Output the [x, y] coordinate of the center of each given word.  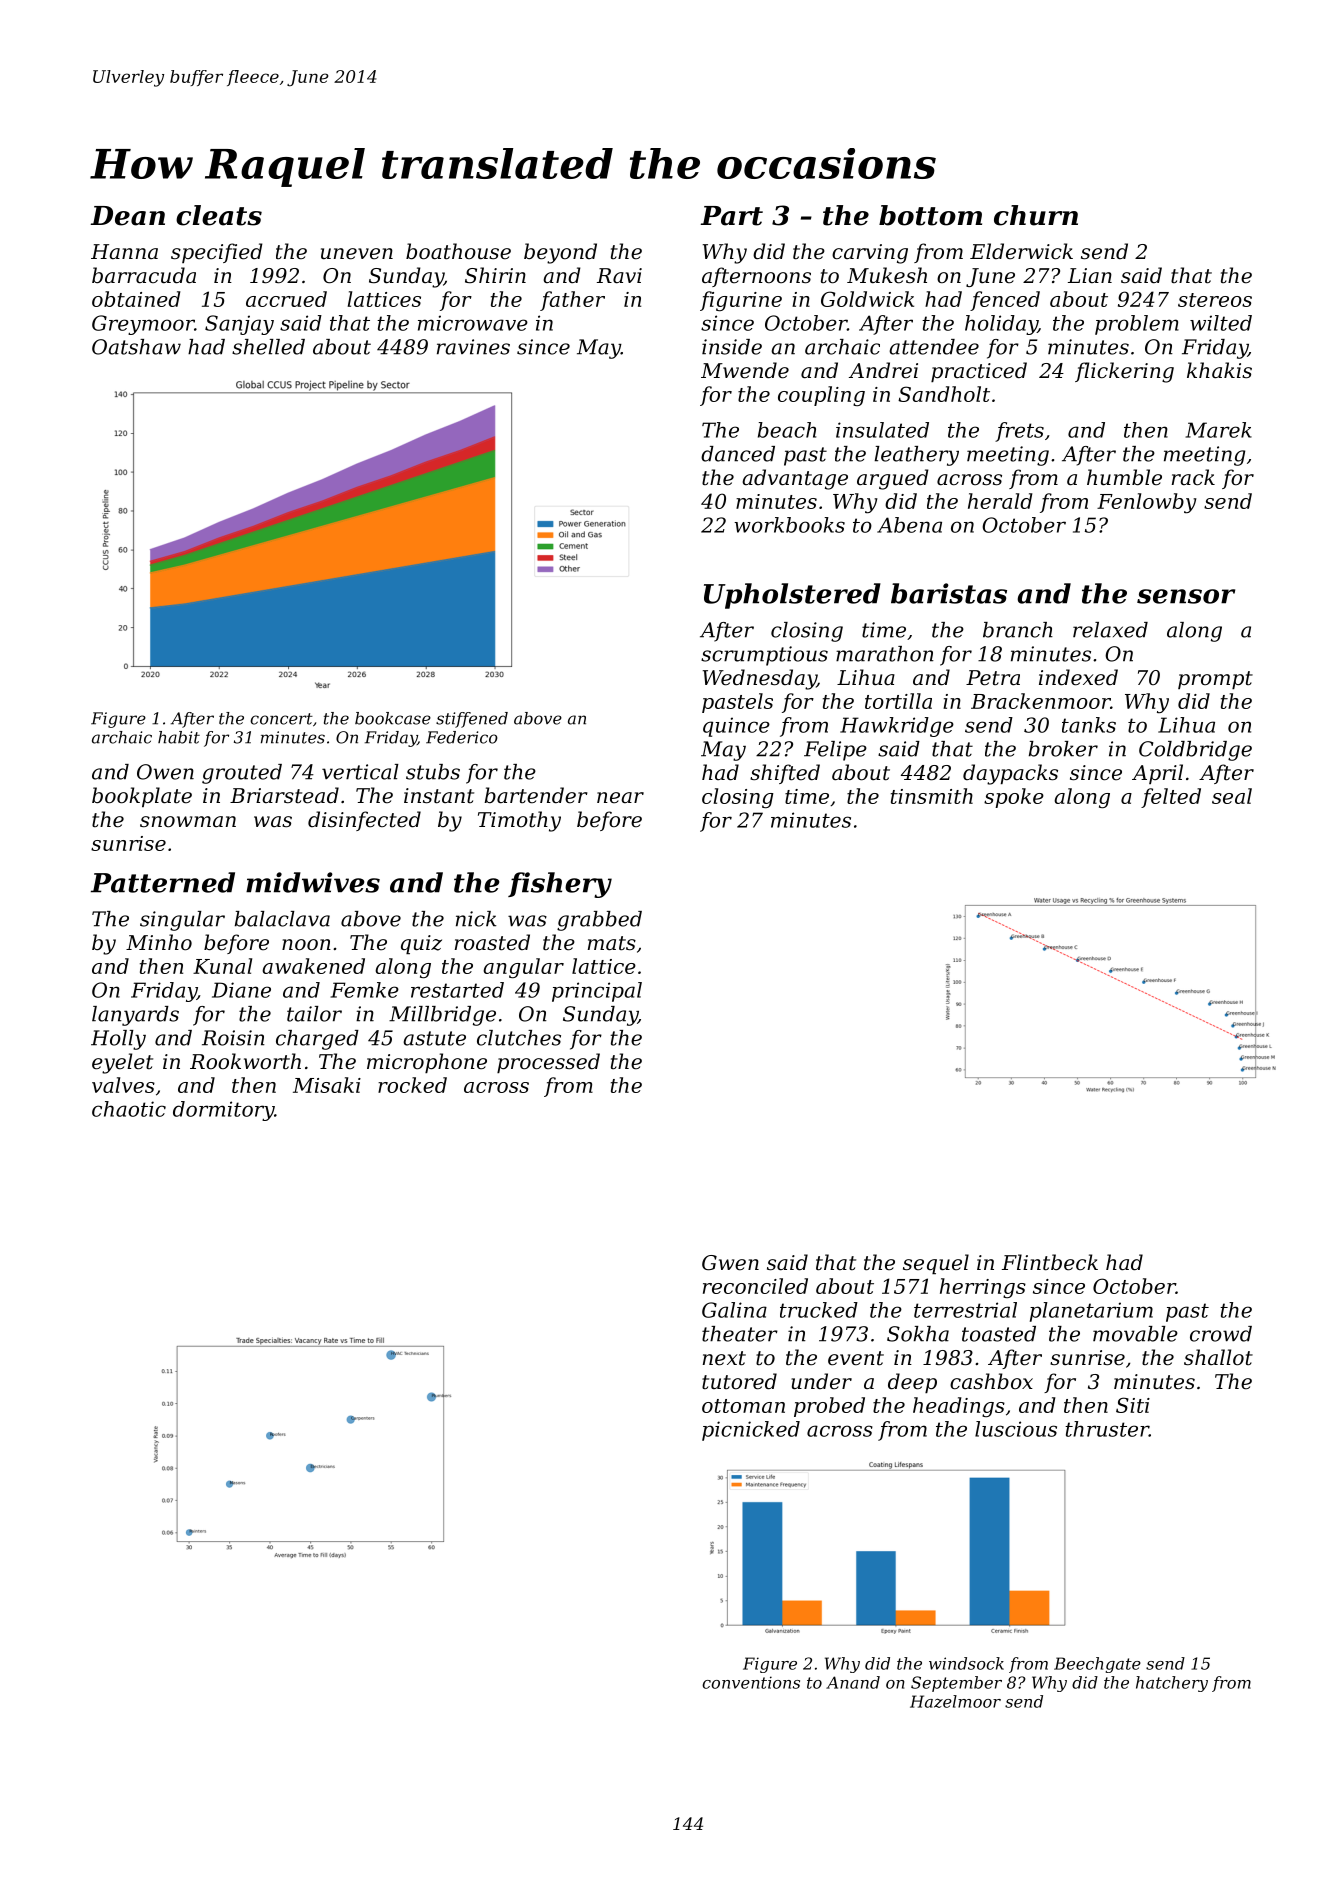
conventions [751, 1682]
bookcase [393, 718]
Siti [1133, 1405]
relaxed [1110, 630]
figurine [741, 301]
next [724, 1358]
